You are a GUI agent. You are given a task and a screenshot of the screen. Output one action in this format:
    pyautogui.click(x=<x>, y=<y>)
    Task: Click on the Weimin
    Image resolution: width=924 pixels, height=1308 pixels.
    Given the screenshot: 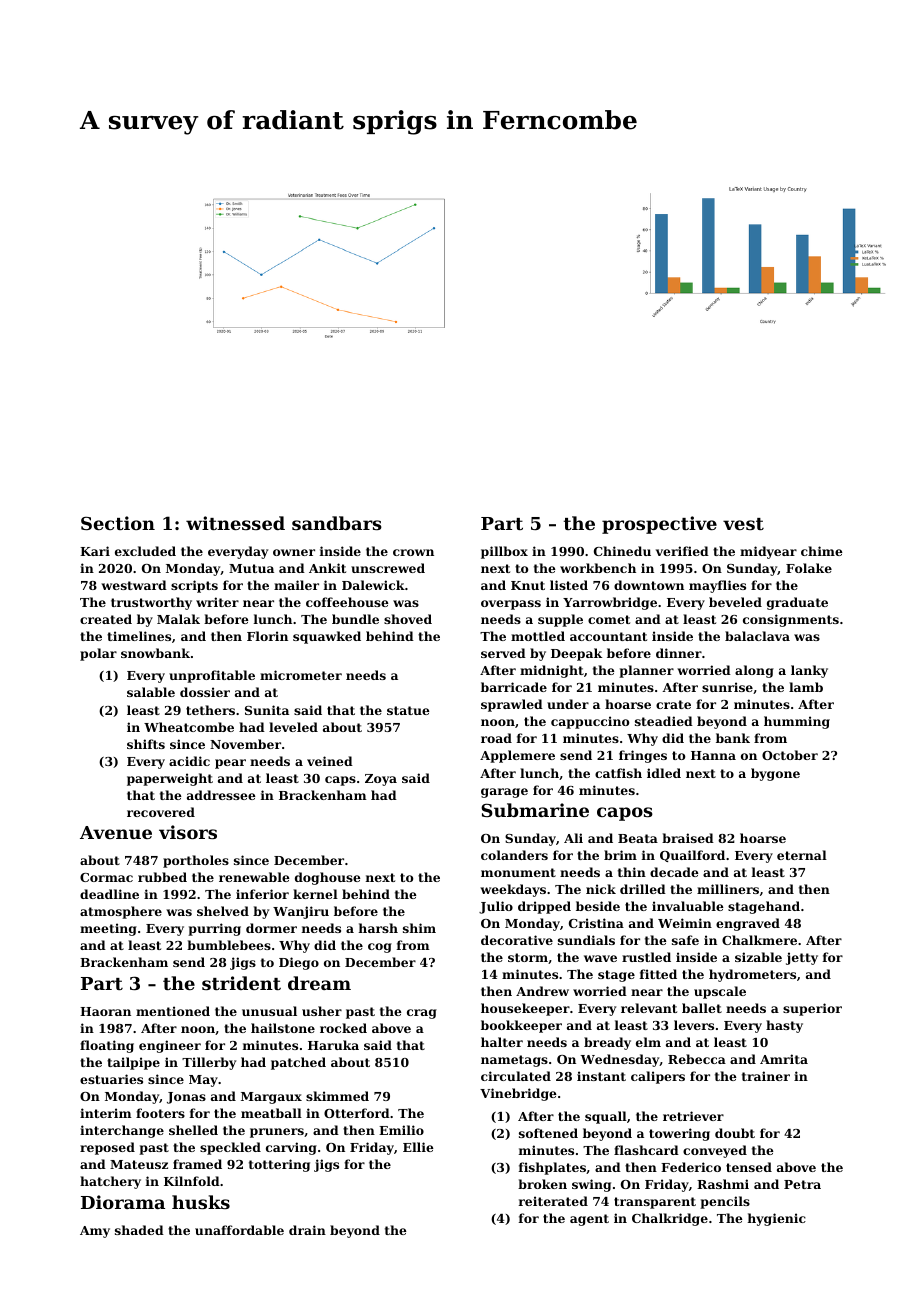 What is the action you would take?
    pyautogui.click(x=685, y=923)
